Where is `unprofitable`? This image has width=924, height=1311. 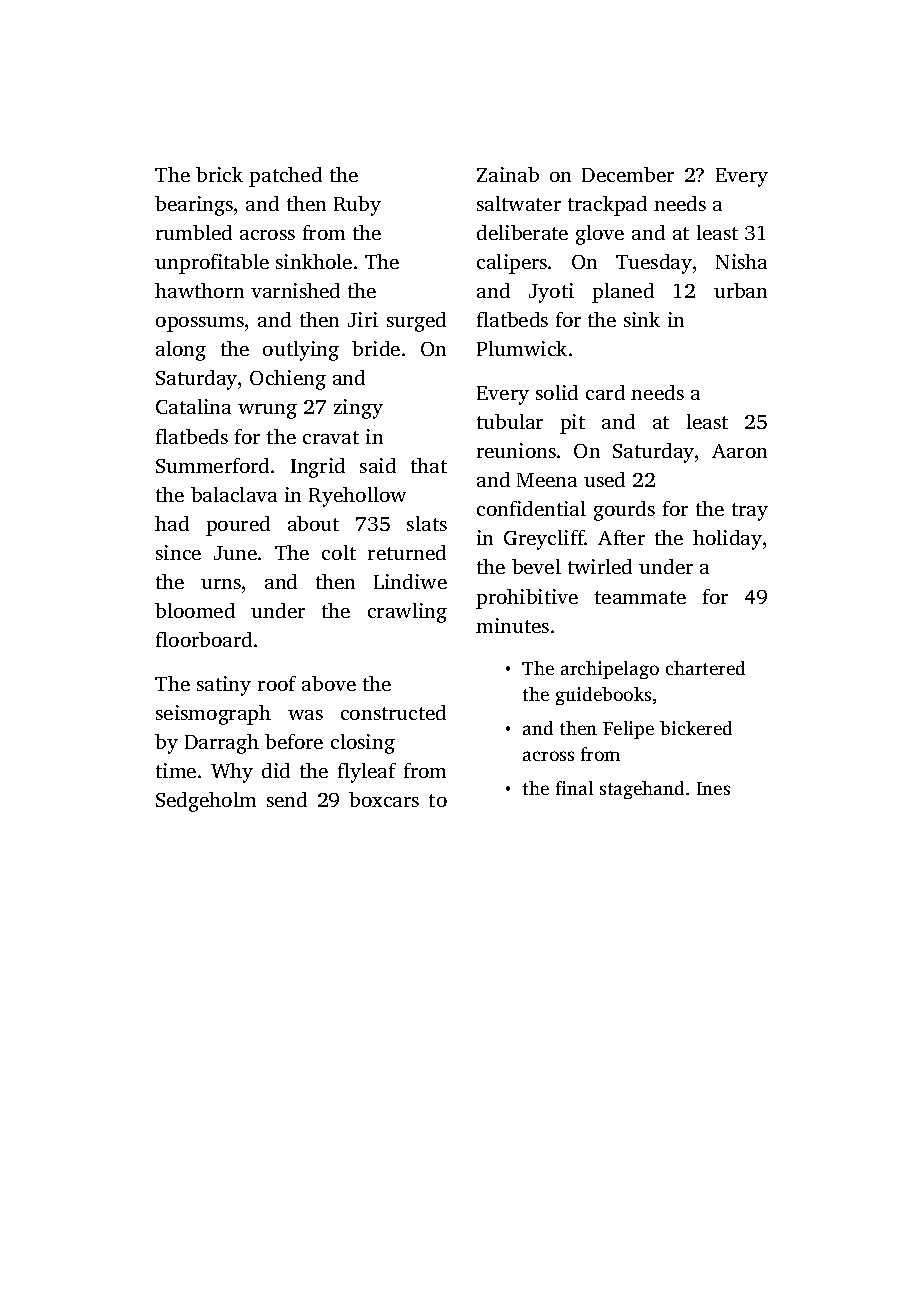
unprofitable is located at coordinates (212, 264).
